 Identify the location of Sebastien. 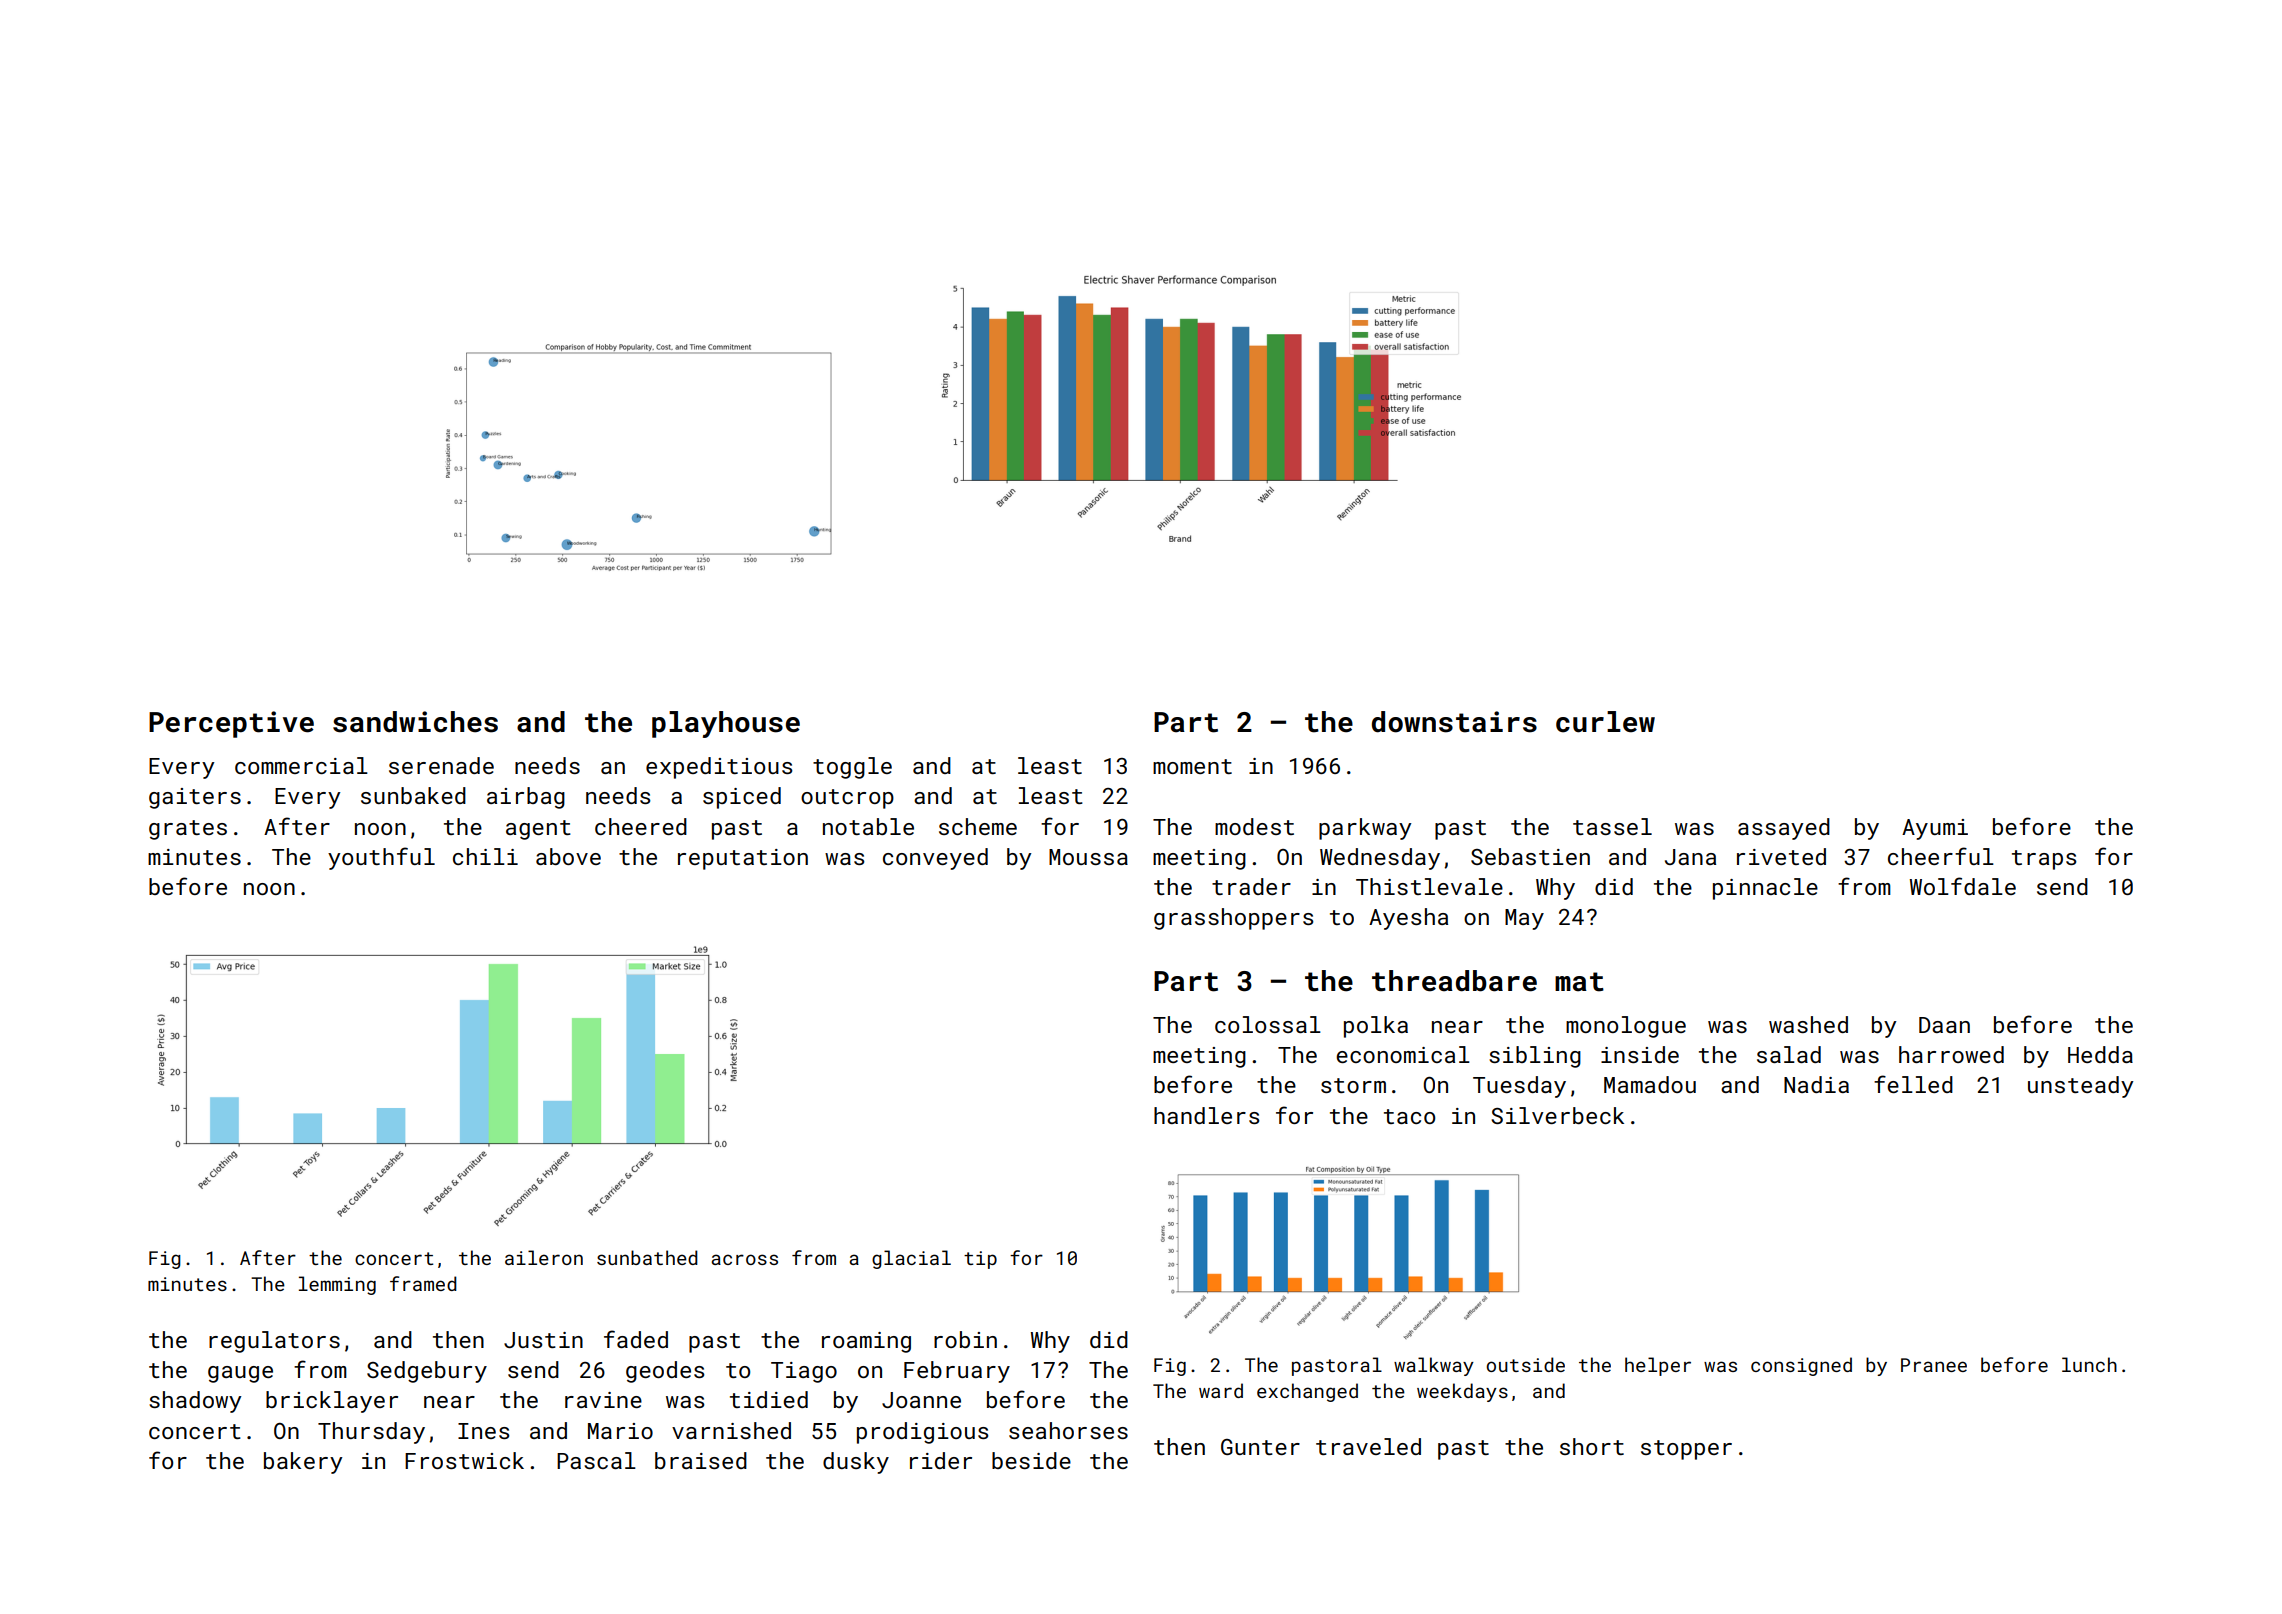
(1530, 856).
